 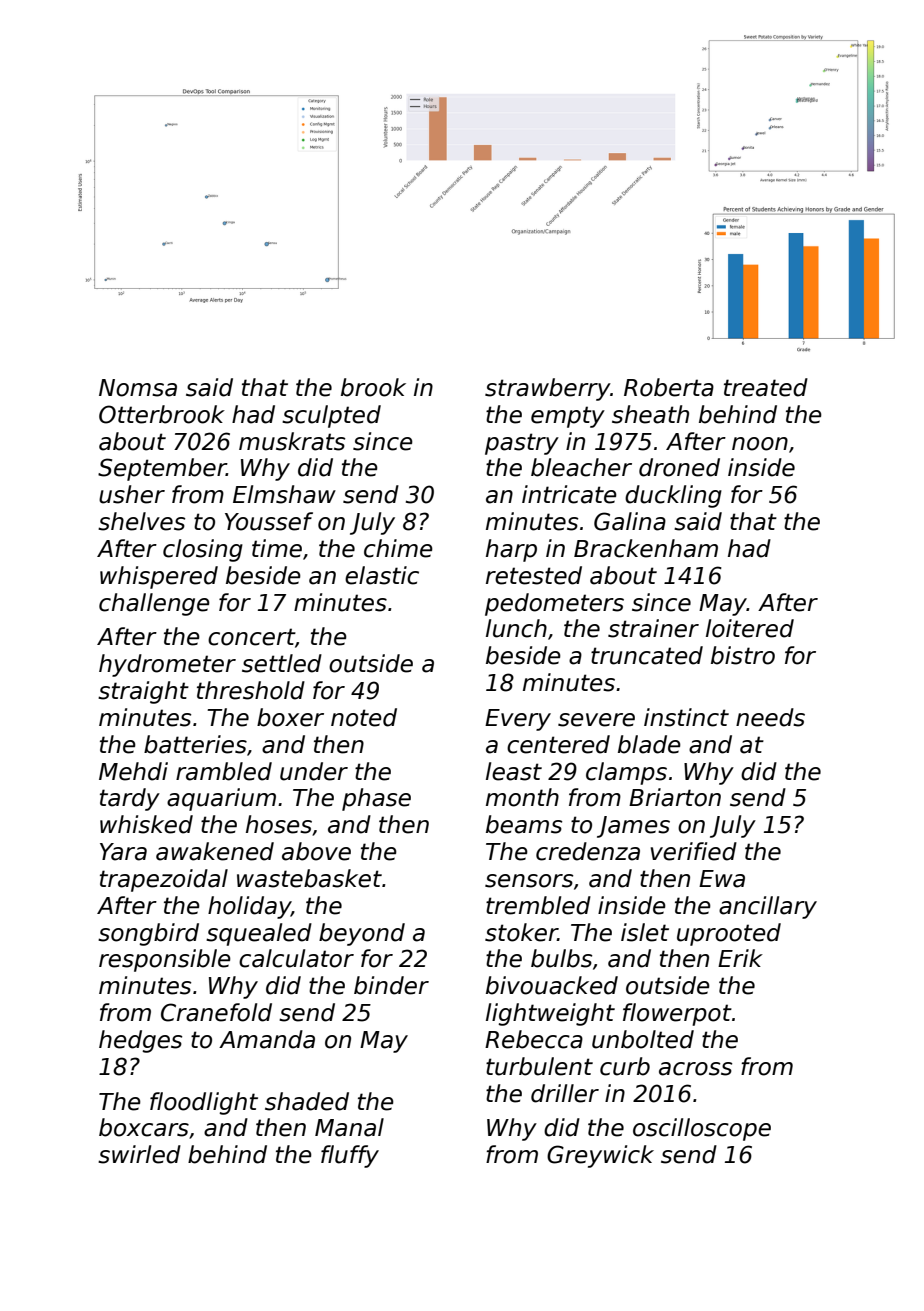 I want to click on ancillary, so click(x=768, y=907).
